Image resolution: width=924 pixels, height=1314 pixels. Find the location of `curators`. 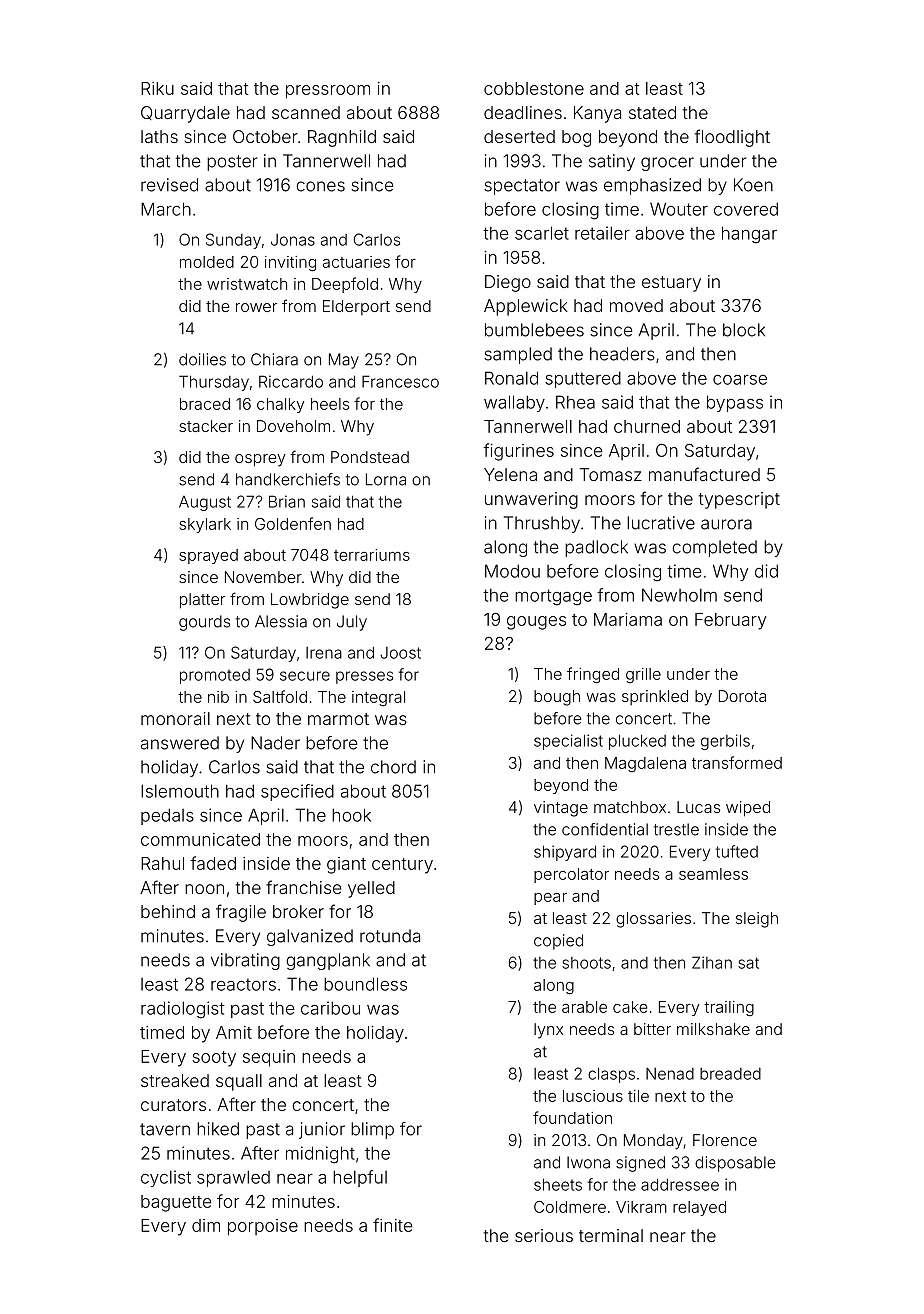

curators is located at coordinates (173, 1105).
